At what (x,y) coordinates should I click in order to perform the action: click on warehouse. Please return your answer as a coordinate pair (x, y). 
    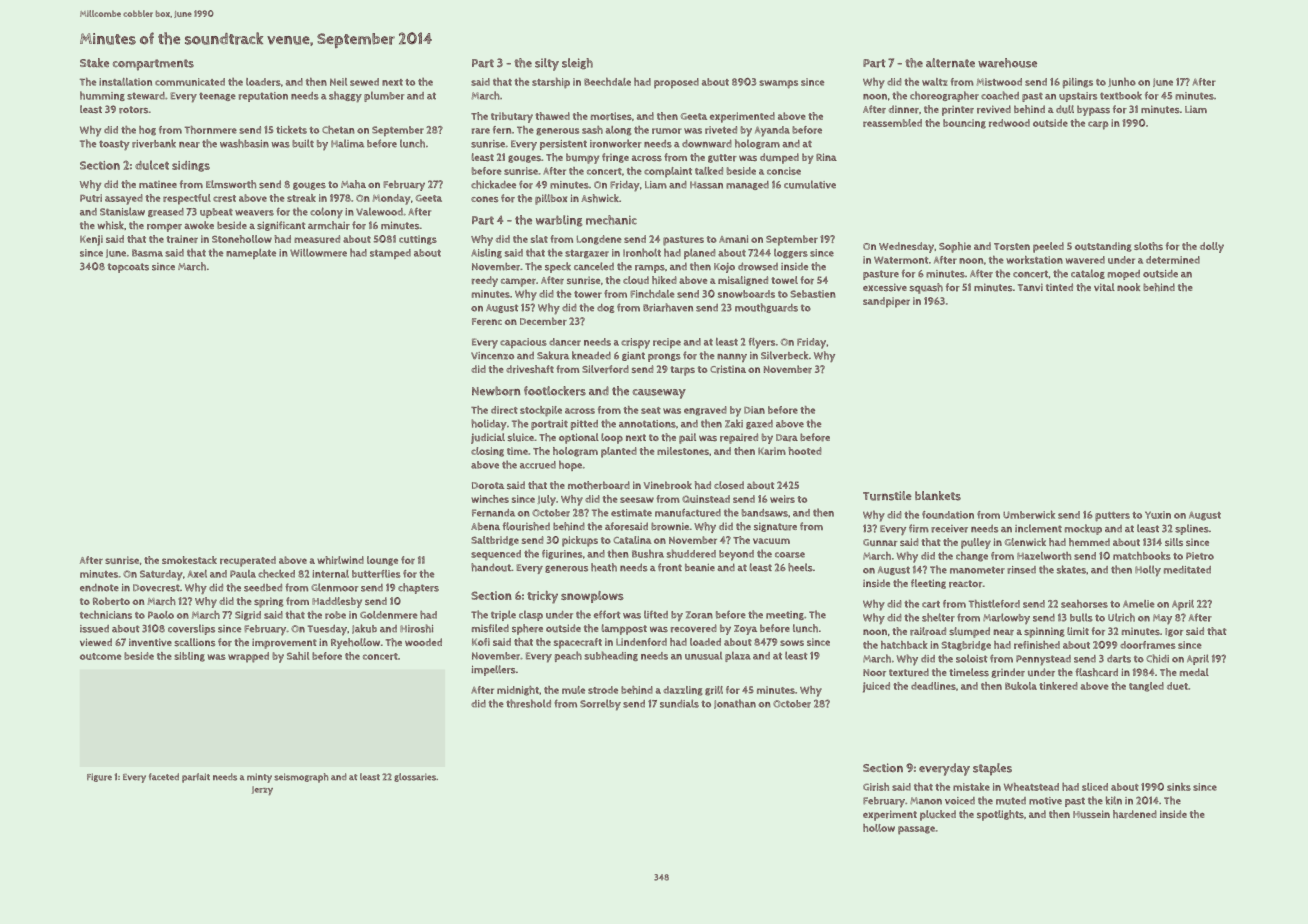
    Looking at the image, I should click on (1007, 63).
